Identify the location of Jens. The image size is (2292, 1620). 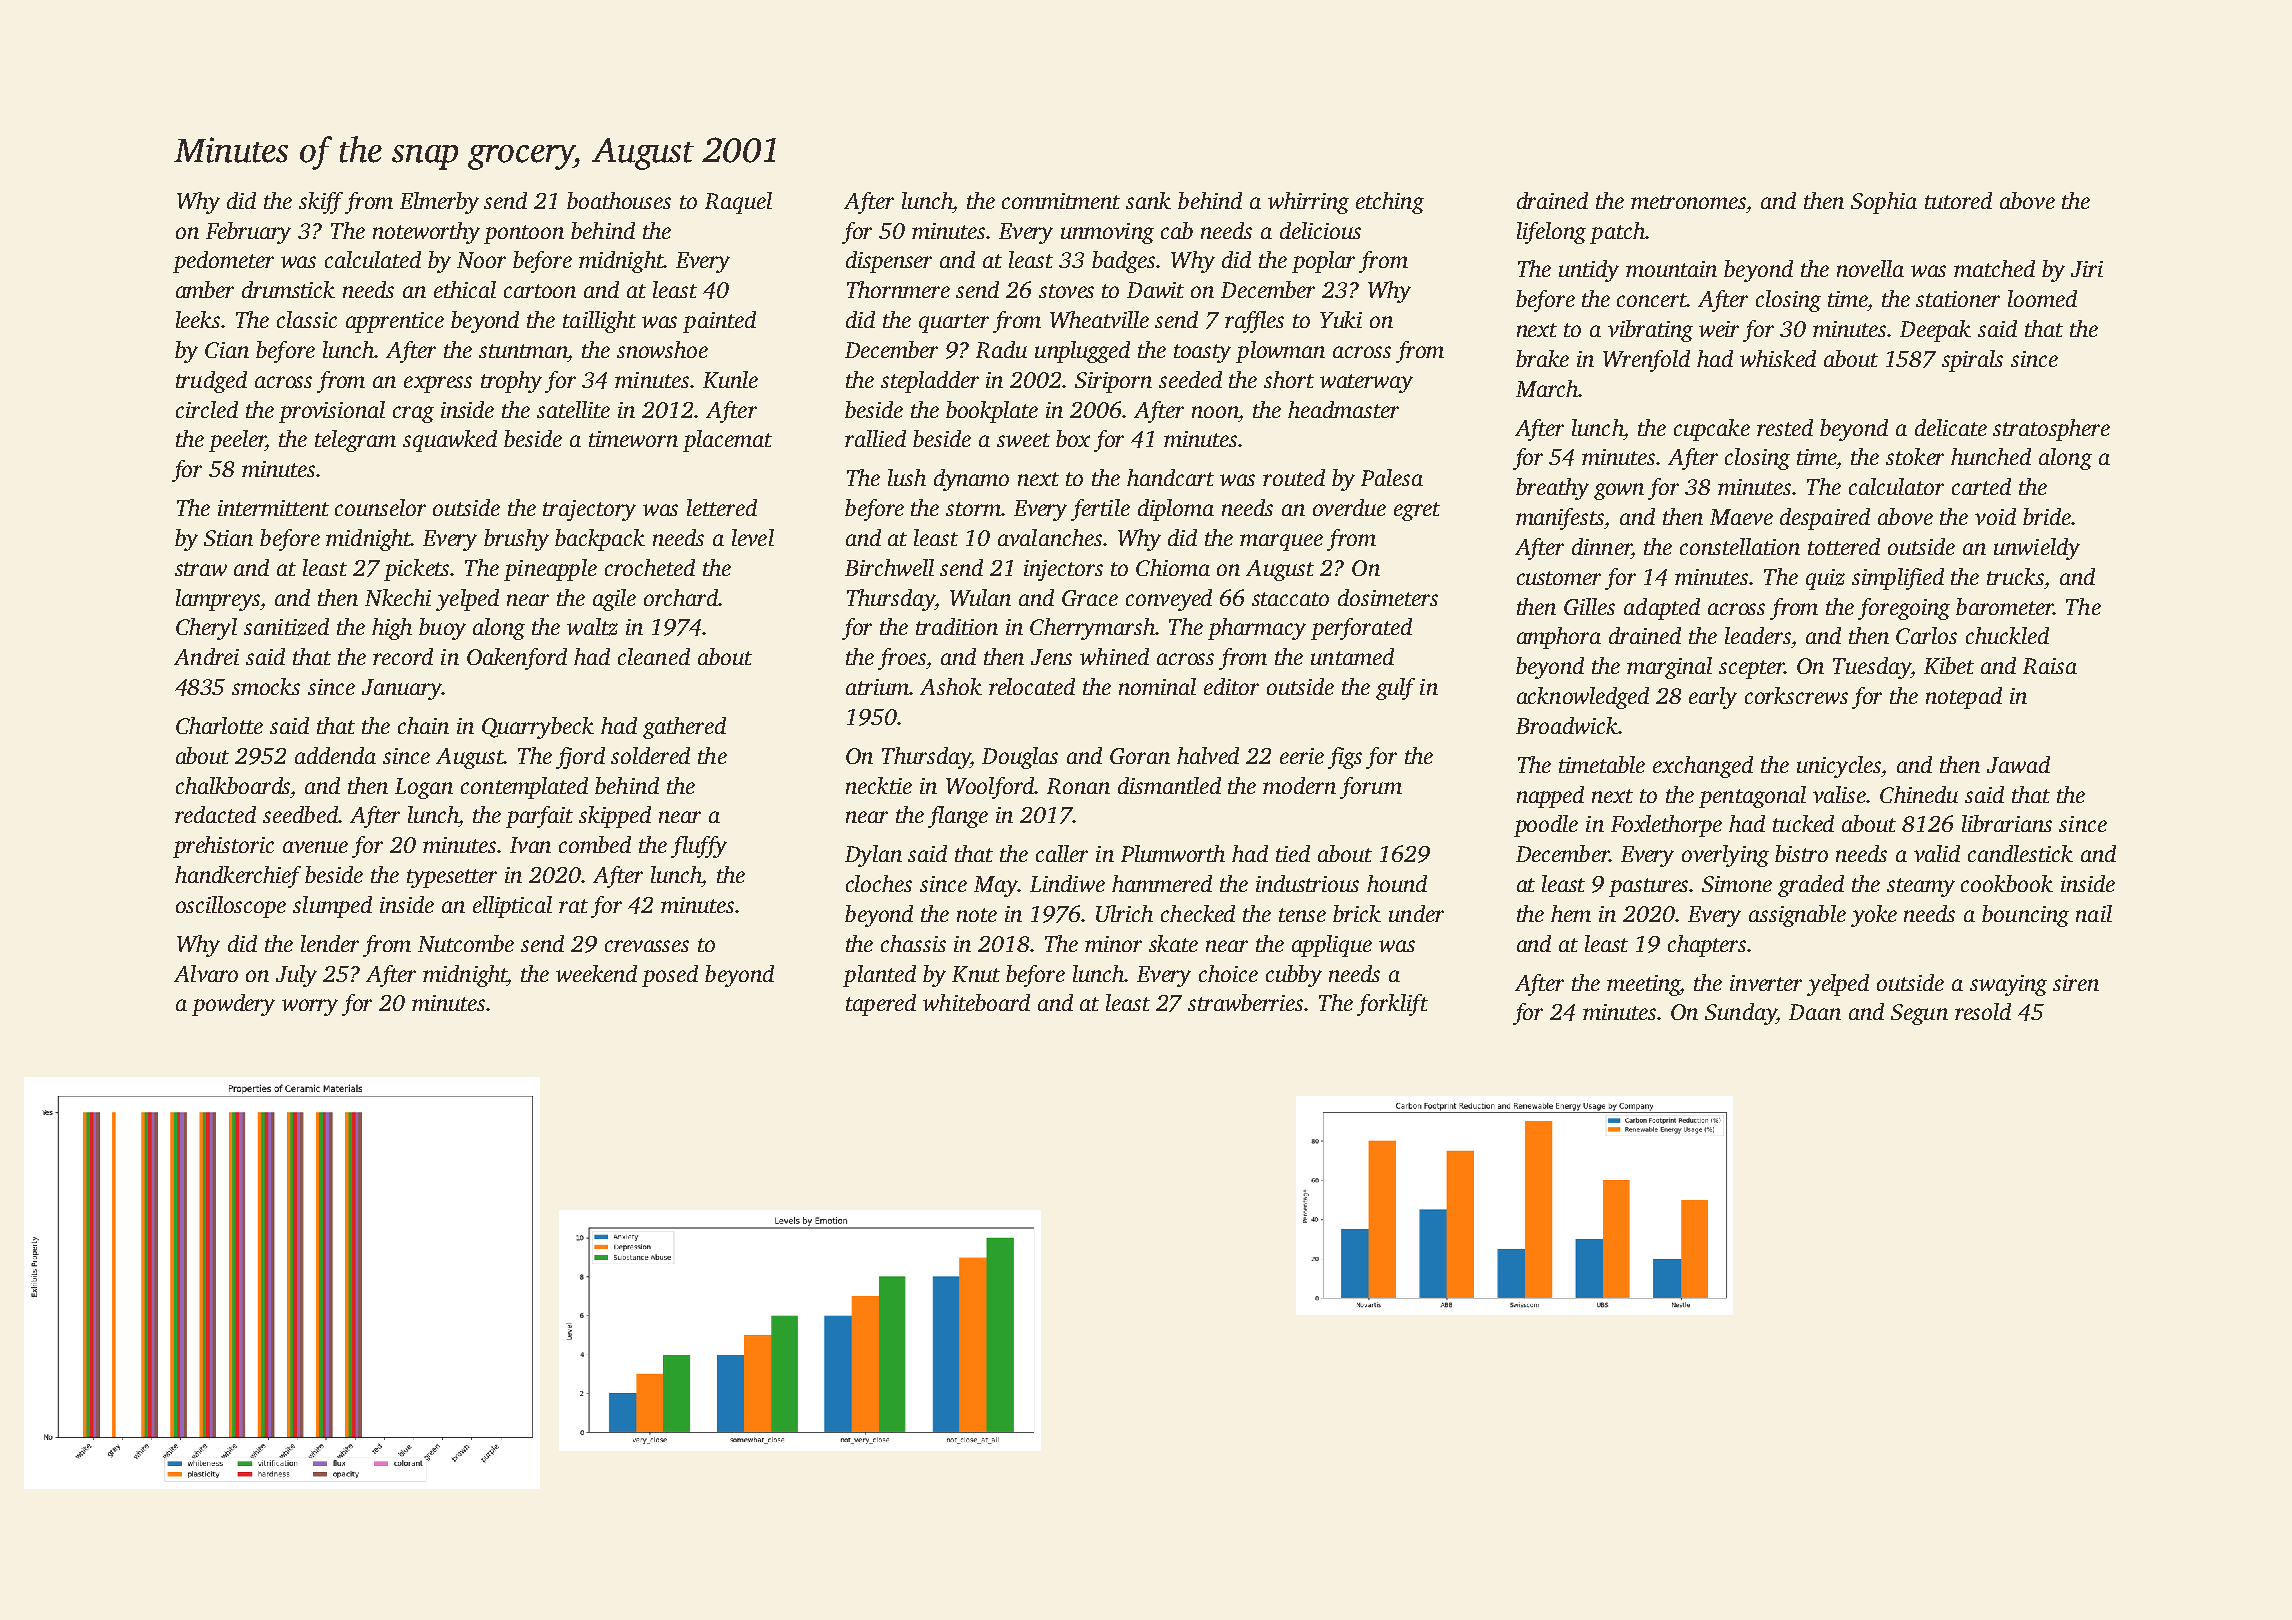
(1051, 657).
